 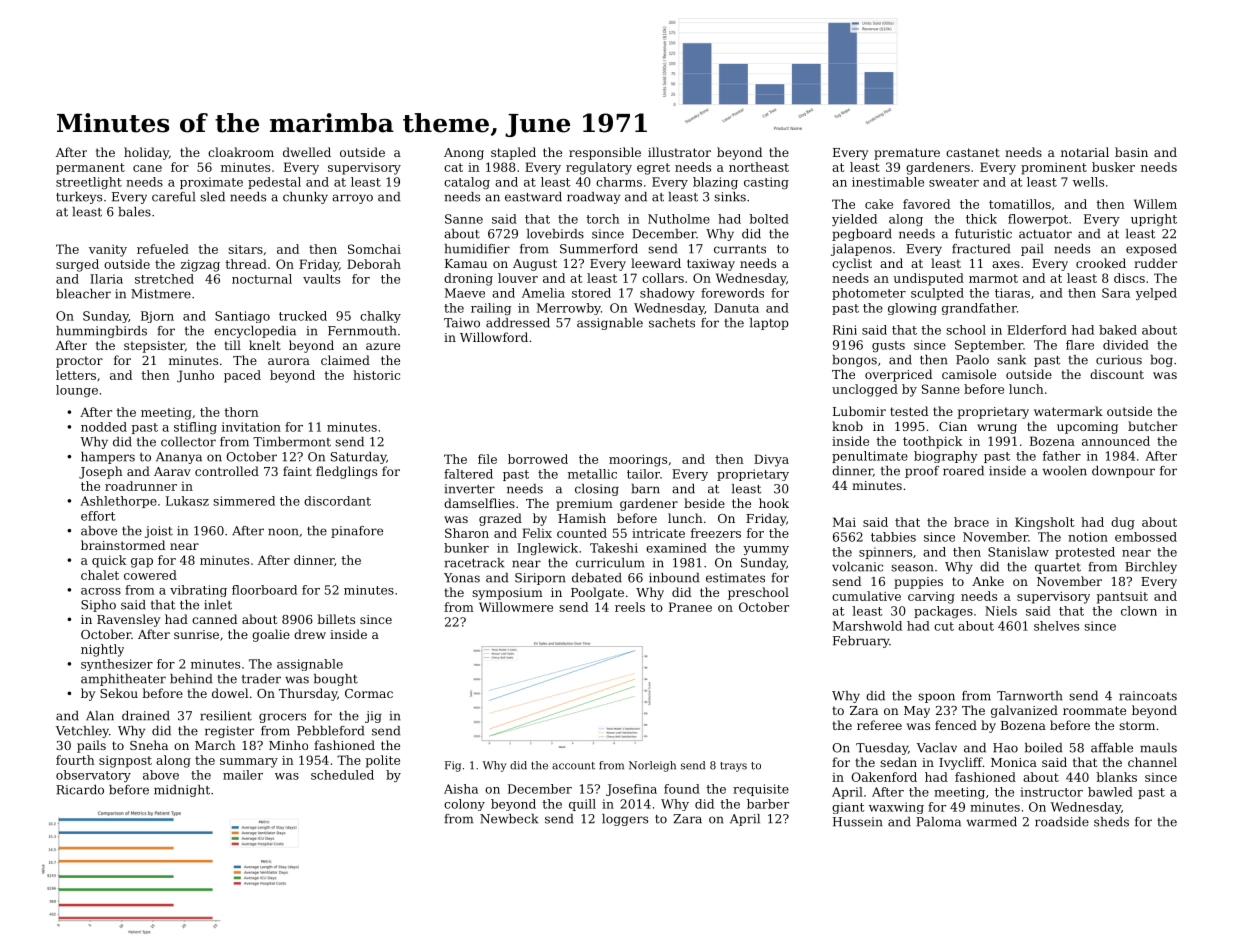 What do you see at coordinates (262, 279) in the image?
I see `nocturnal` at bounding box center [262, 279].
